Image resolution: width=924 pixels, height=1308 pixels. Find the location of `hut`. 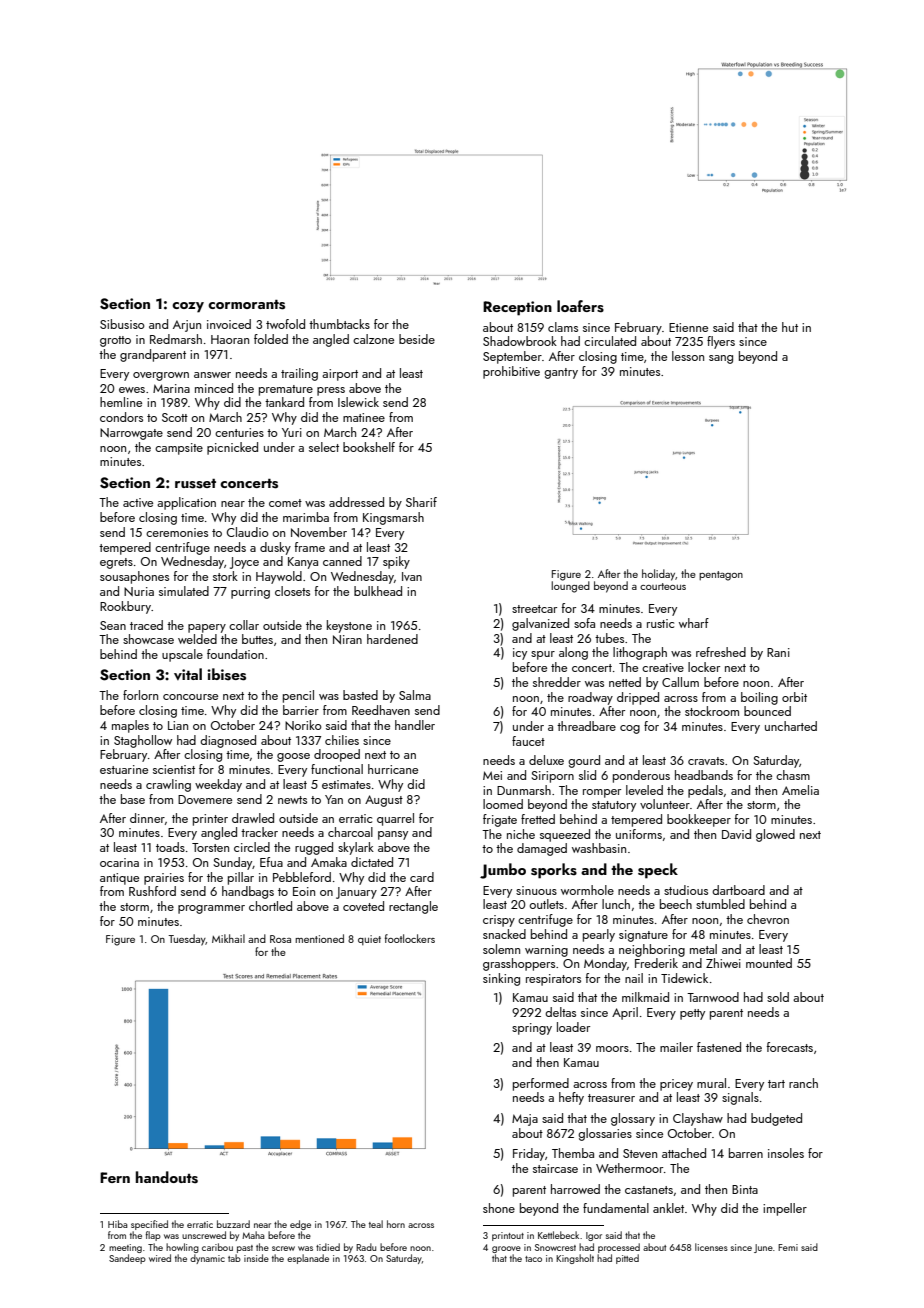

hut is located at coordinates (790, 327).
